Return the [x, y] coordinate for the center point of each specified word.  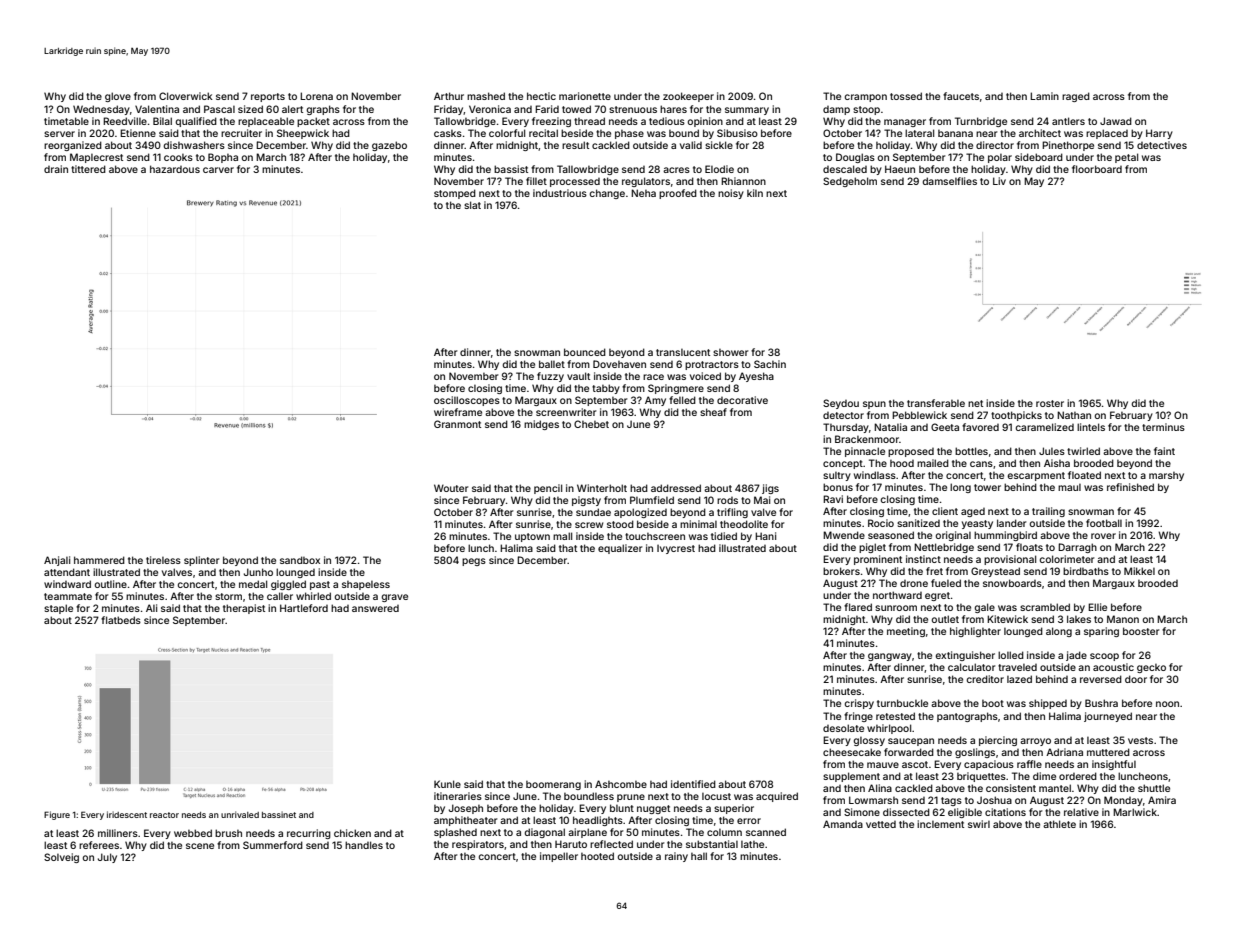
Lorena [316, 96]
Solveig [61, 858]
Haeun [900, 169]
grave [394, 598]
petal [1126, 158]
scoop [1104, 657]
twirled [1083, 451]
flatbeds [121, 620]
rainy [676, 857]
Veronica [490, 109]
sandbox [300, 560]
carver [218, 170]
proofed [678, 194]
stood [620, 524]
